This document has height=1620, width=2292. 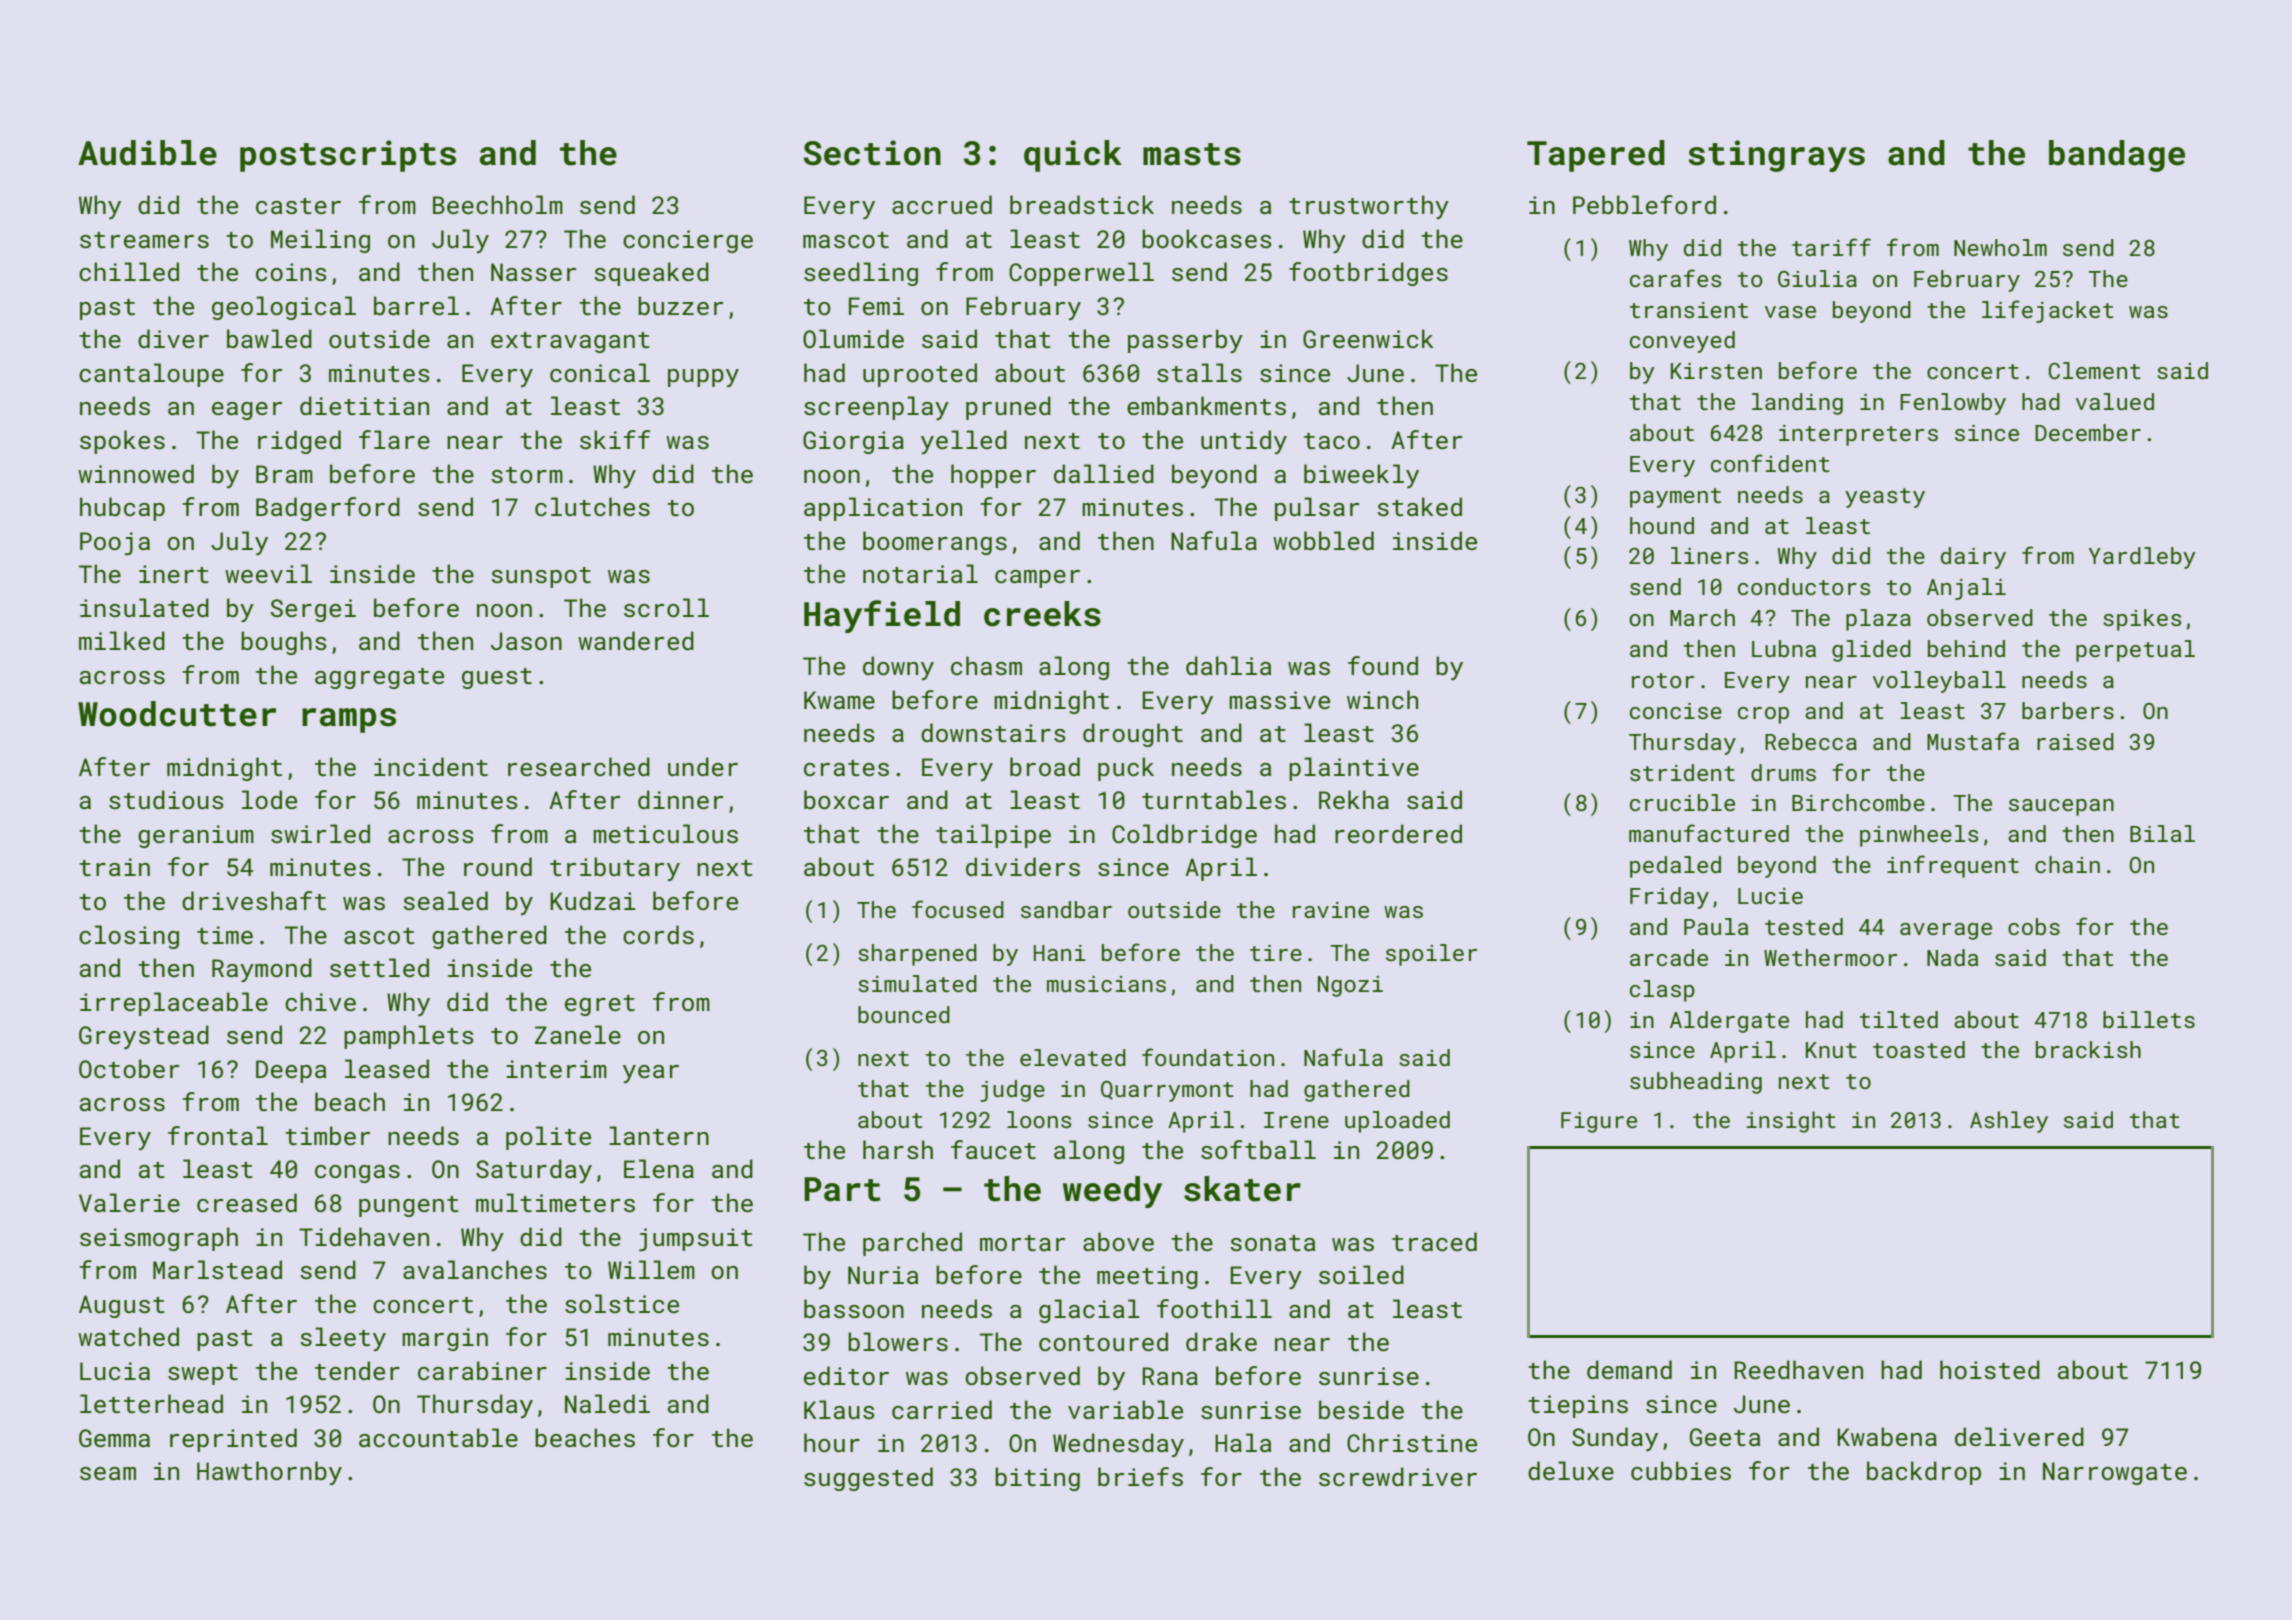 I want to click on hour, so click(x=832, y=1442).
